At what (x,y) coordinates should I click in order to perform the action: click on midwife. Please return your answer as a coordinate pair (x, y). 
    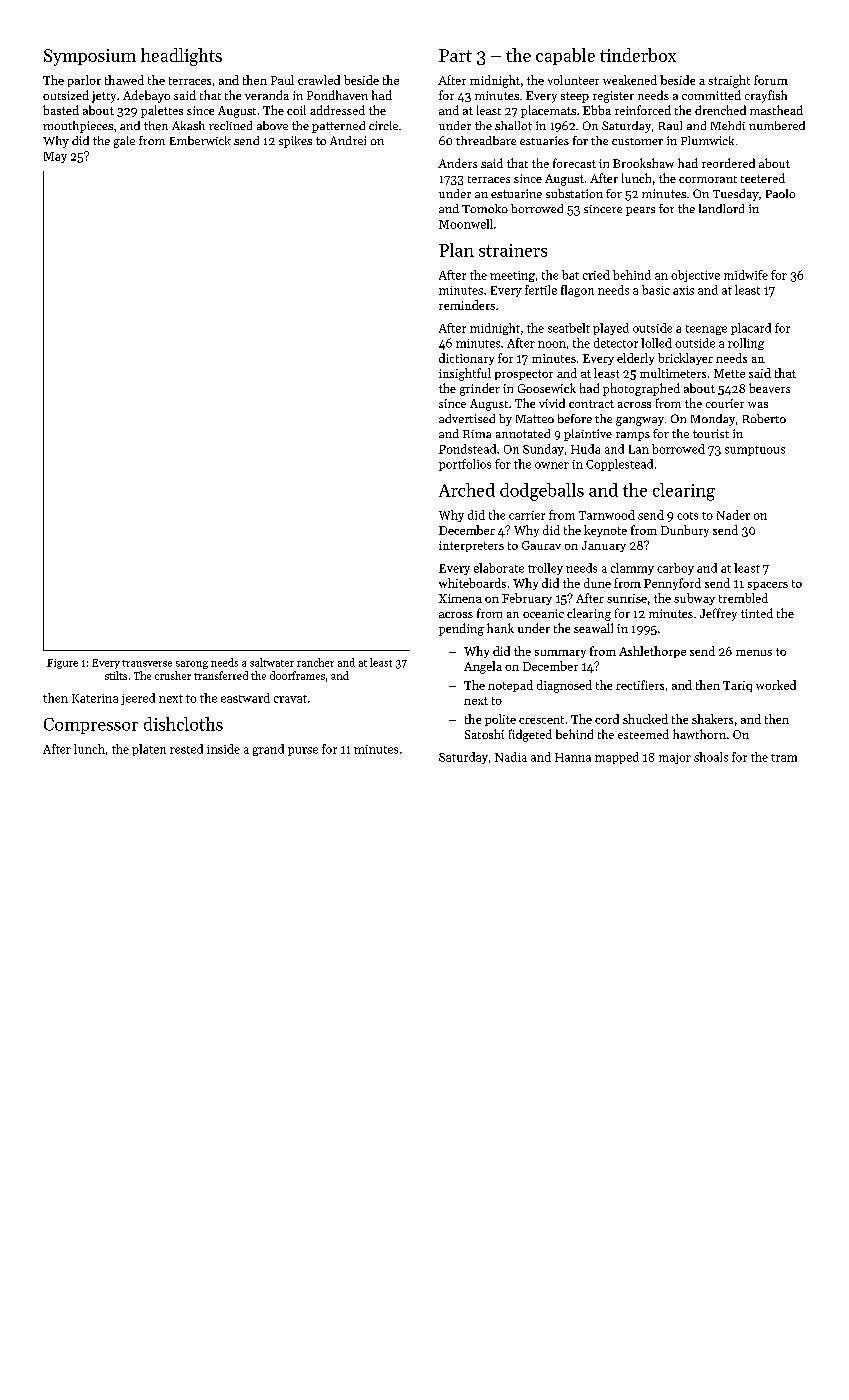
    Looking at the image, I should click on (746, 275).
